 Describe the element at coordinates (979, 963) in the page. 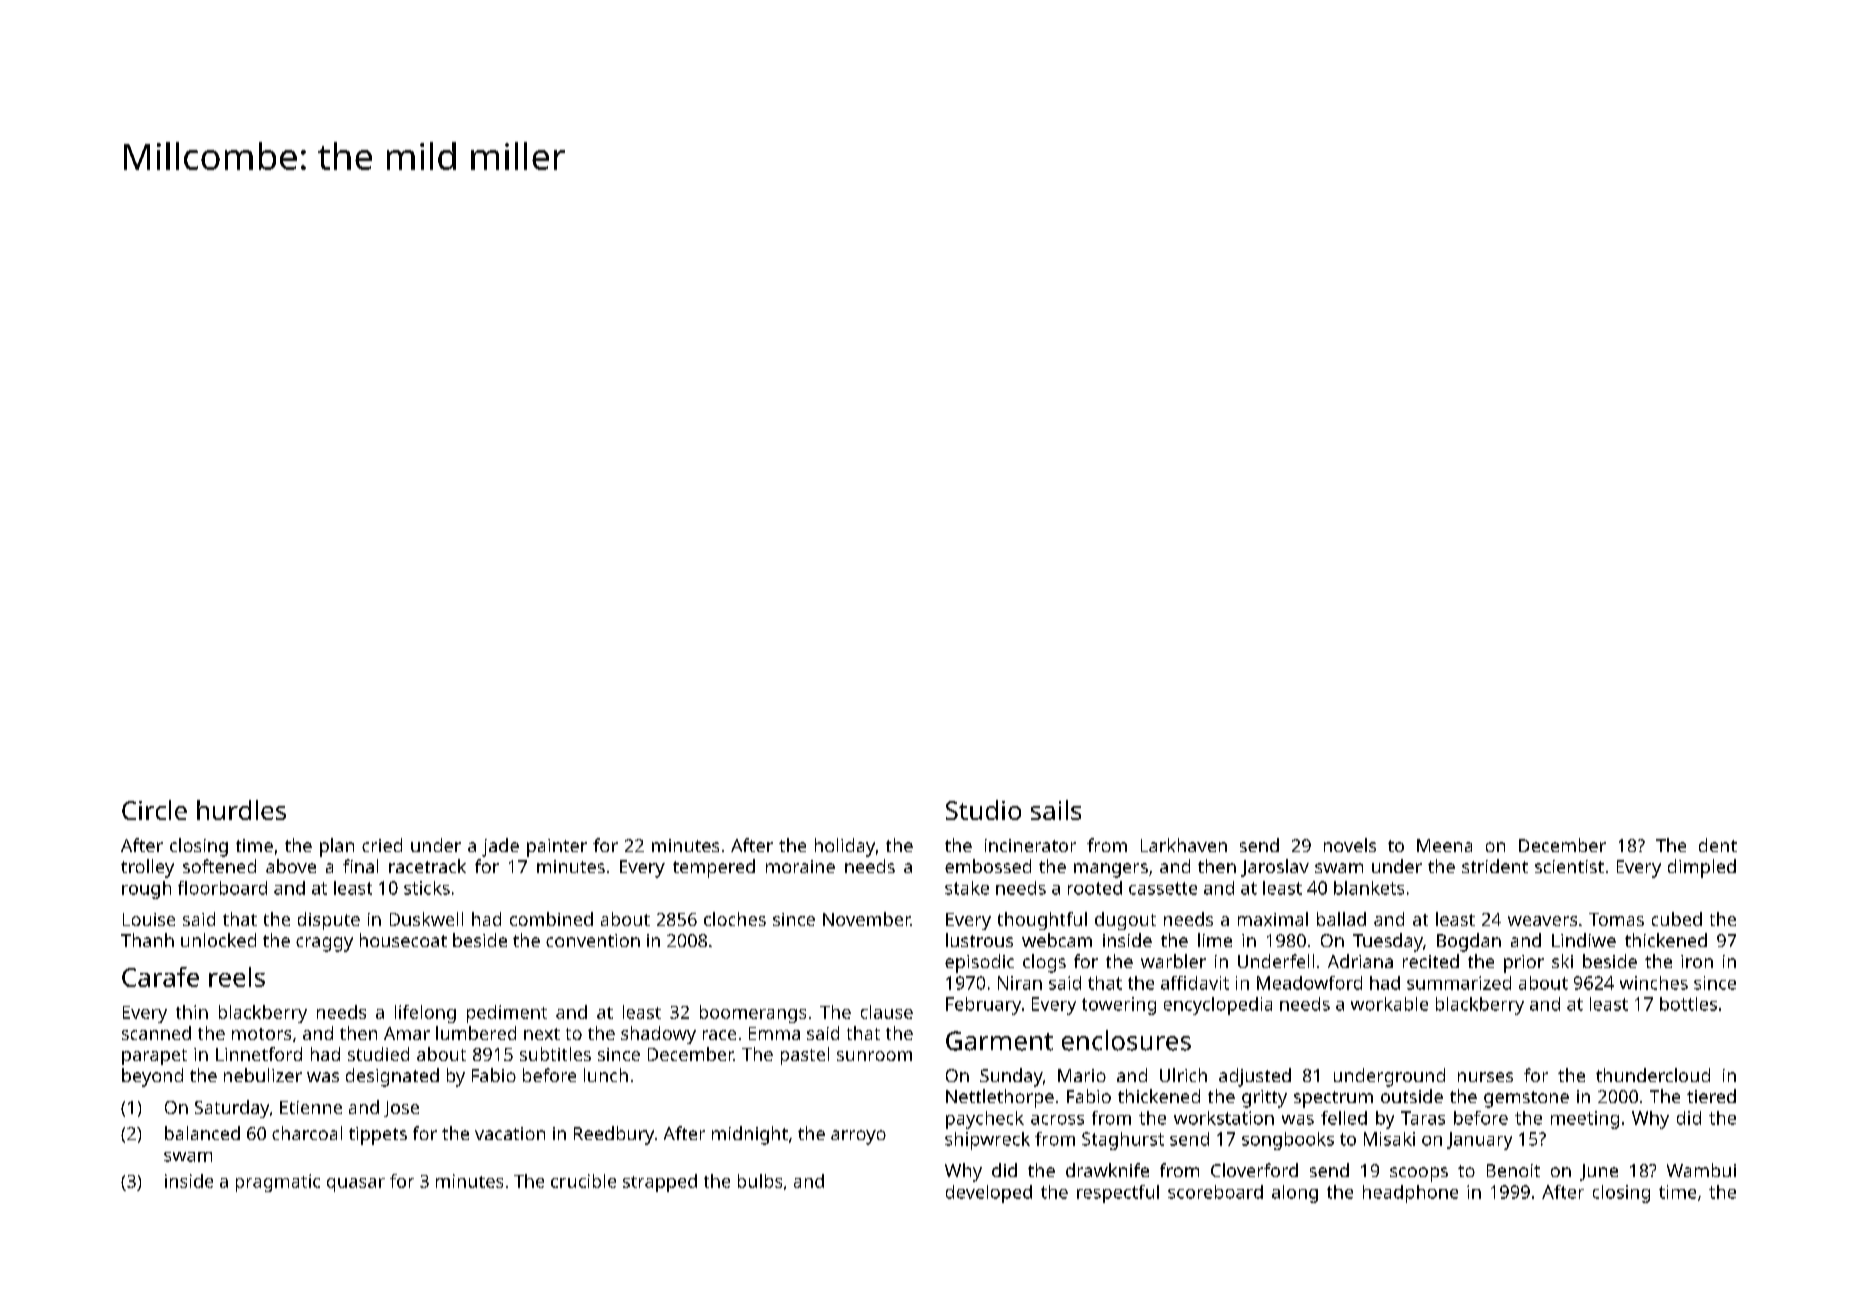

I see `episodic` at that location.
